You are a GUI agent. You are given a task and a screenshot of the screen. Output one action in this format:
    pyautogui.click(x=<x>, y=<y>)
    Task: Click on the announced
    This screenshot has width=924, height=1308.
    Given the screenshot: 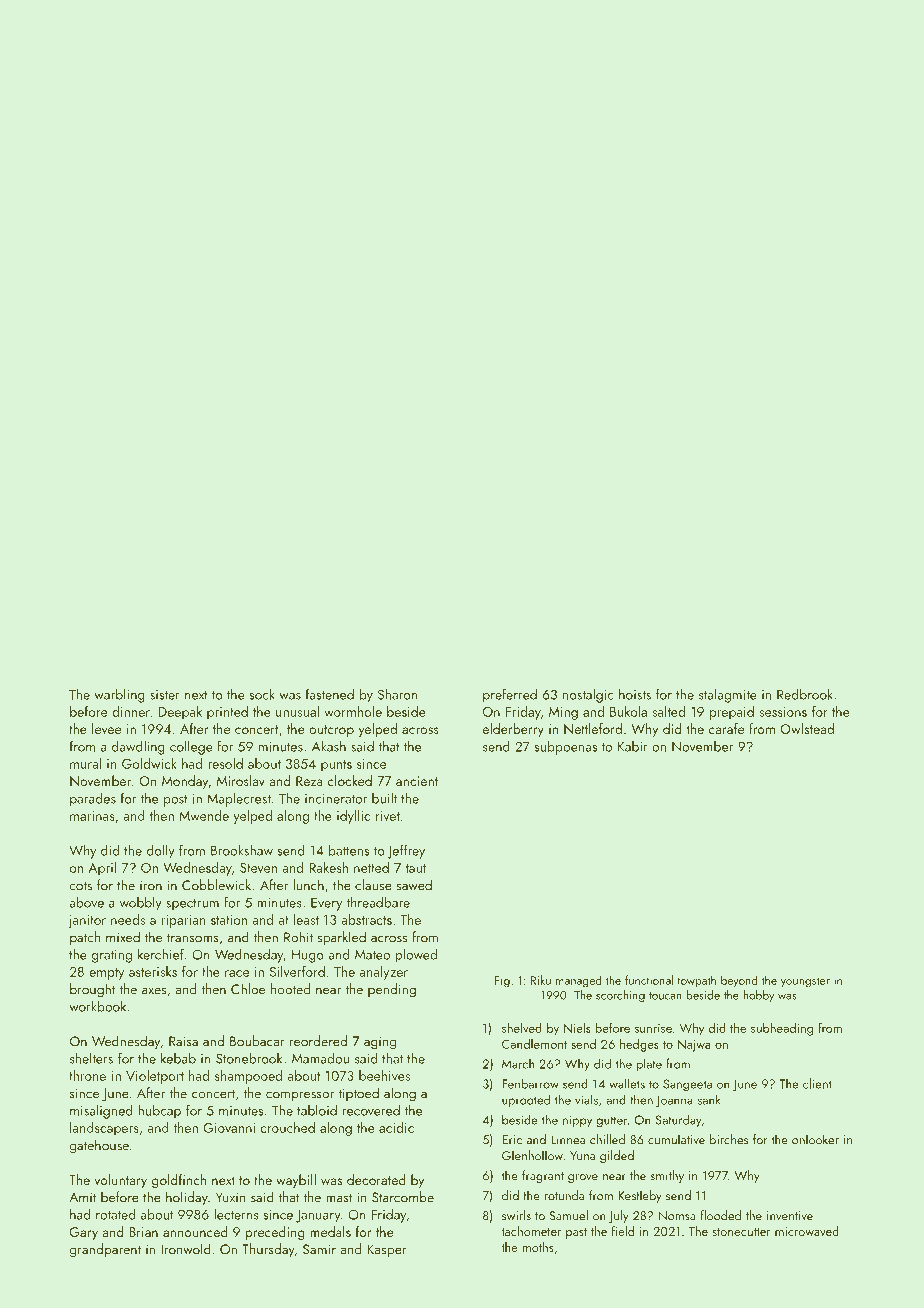 What is the action you would take?
    pyautogui.click(x=195, y=1231)
